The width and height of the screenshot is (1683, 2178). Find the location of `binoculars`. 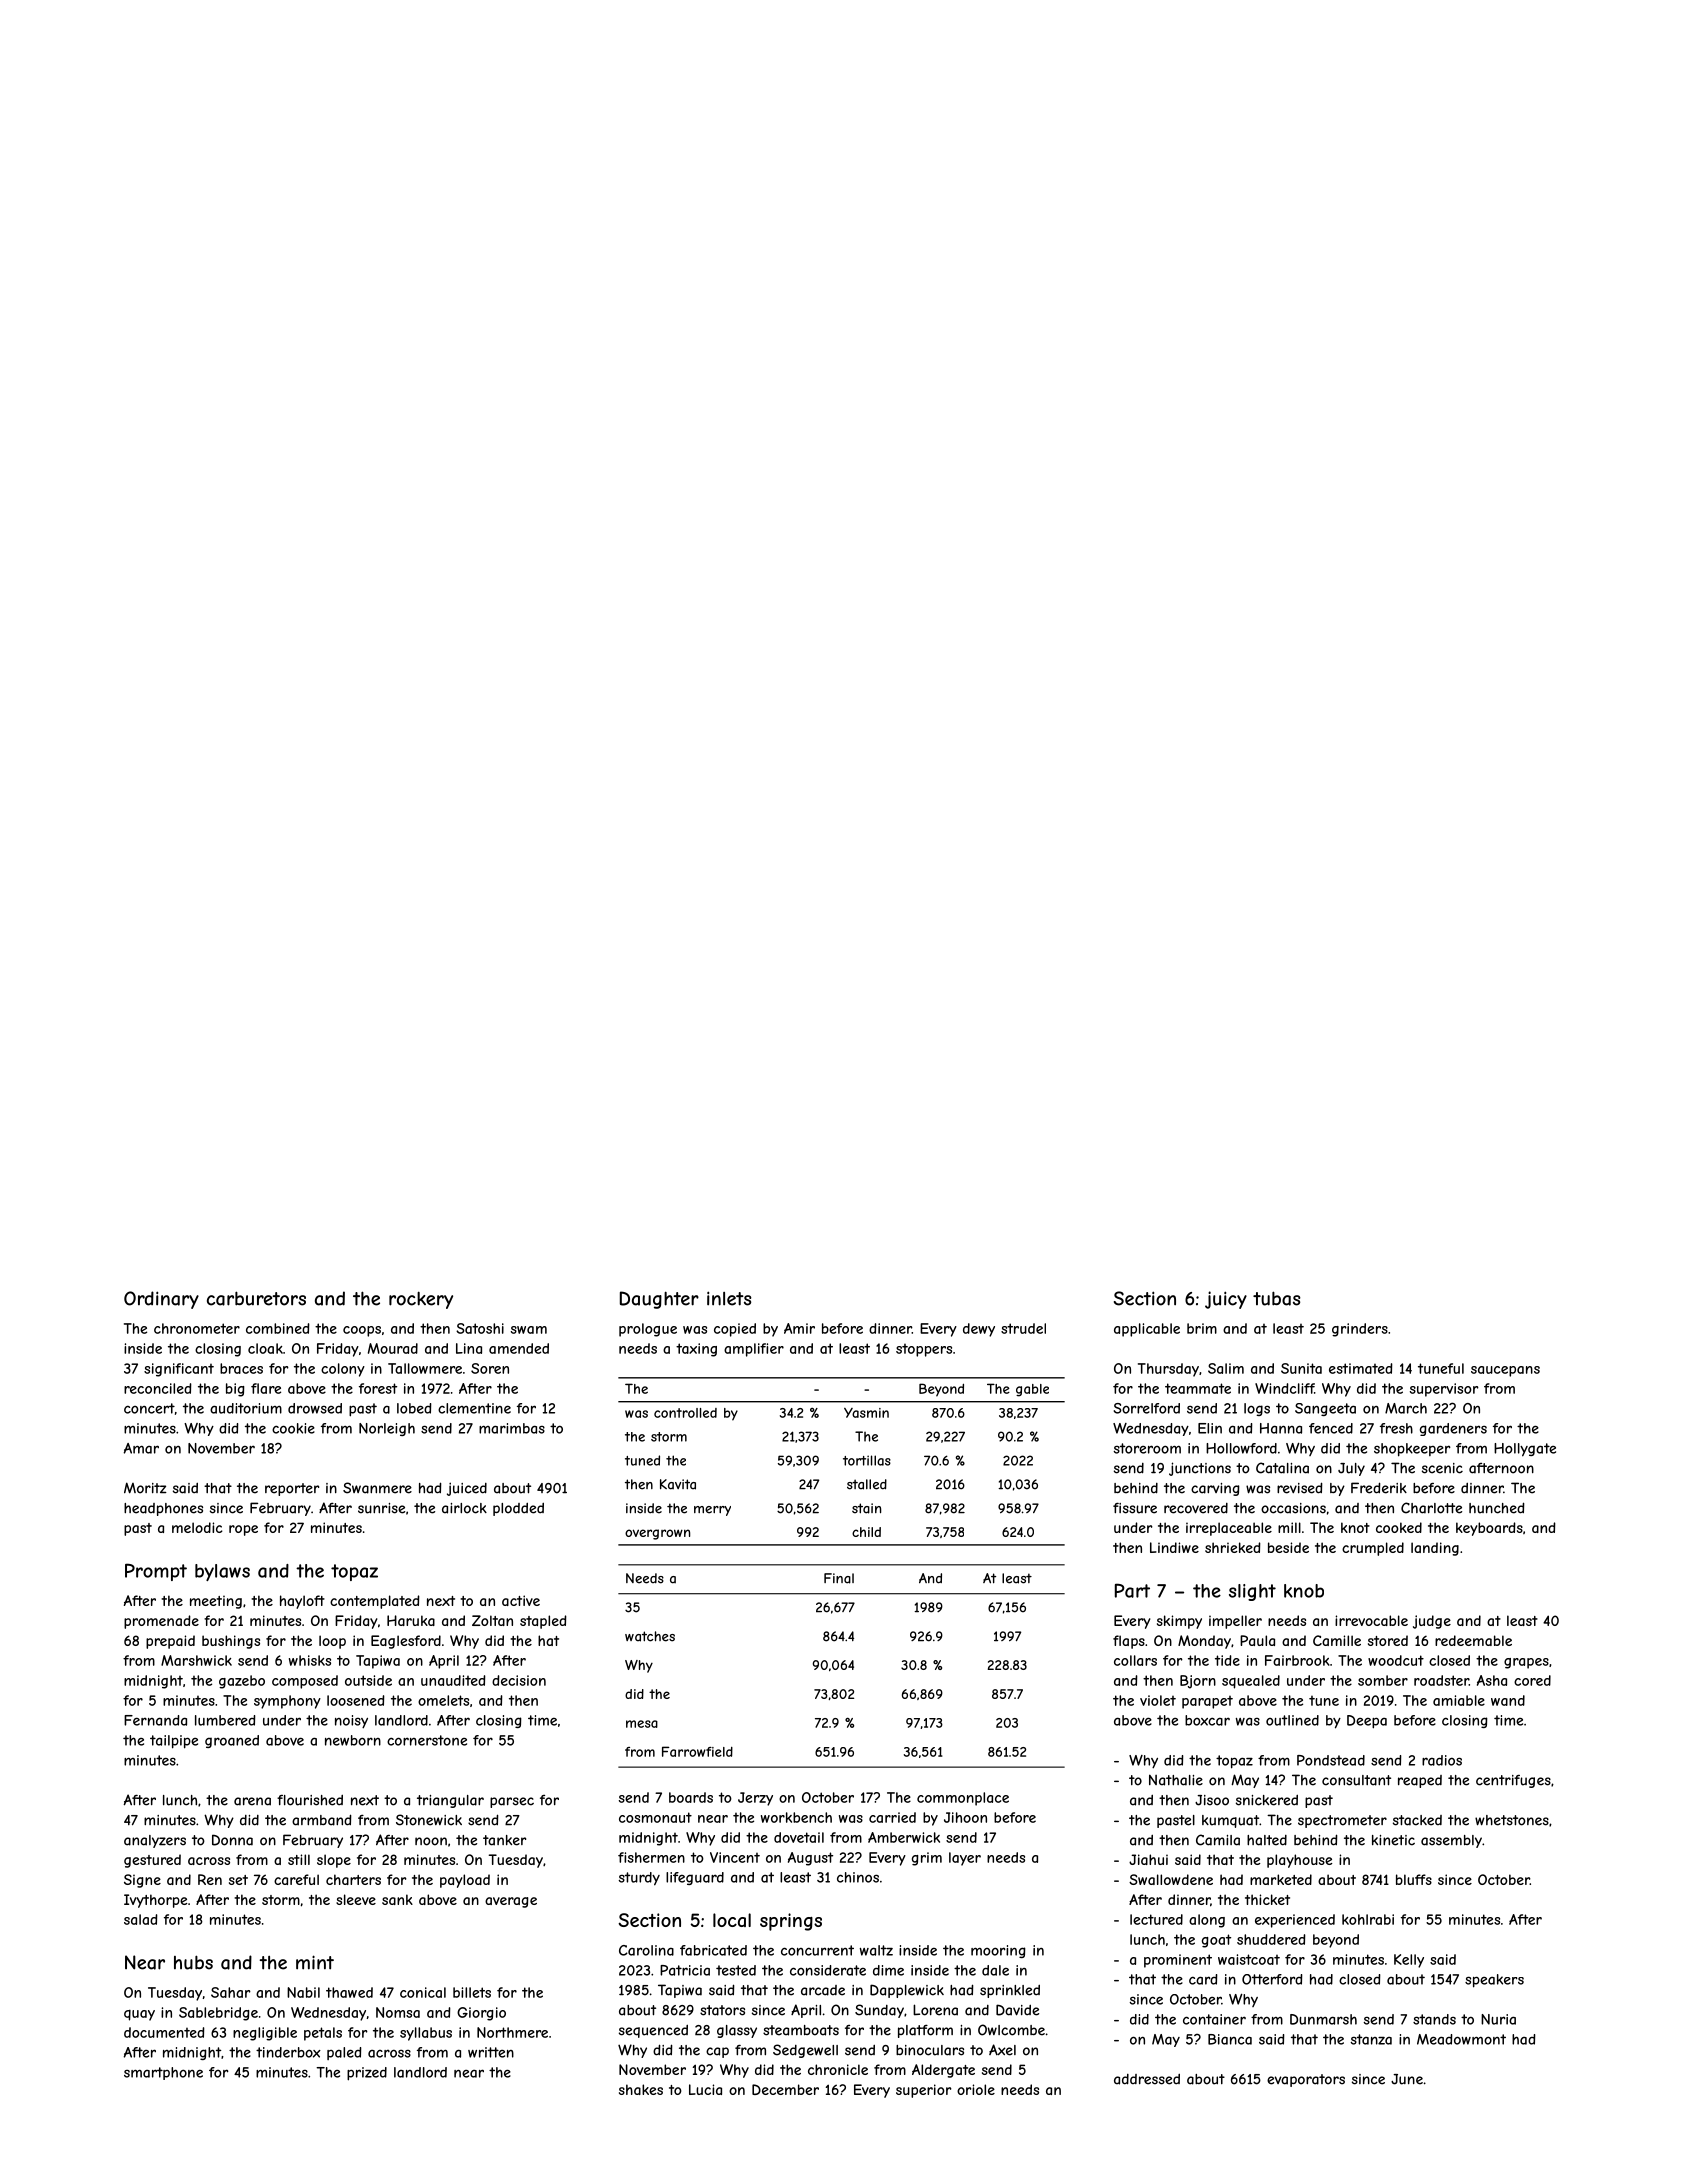

binoculars is located at coordinates (930, 2050).
